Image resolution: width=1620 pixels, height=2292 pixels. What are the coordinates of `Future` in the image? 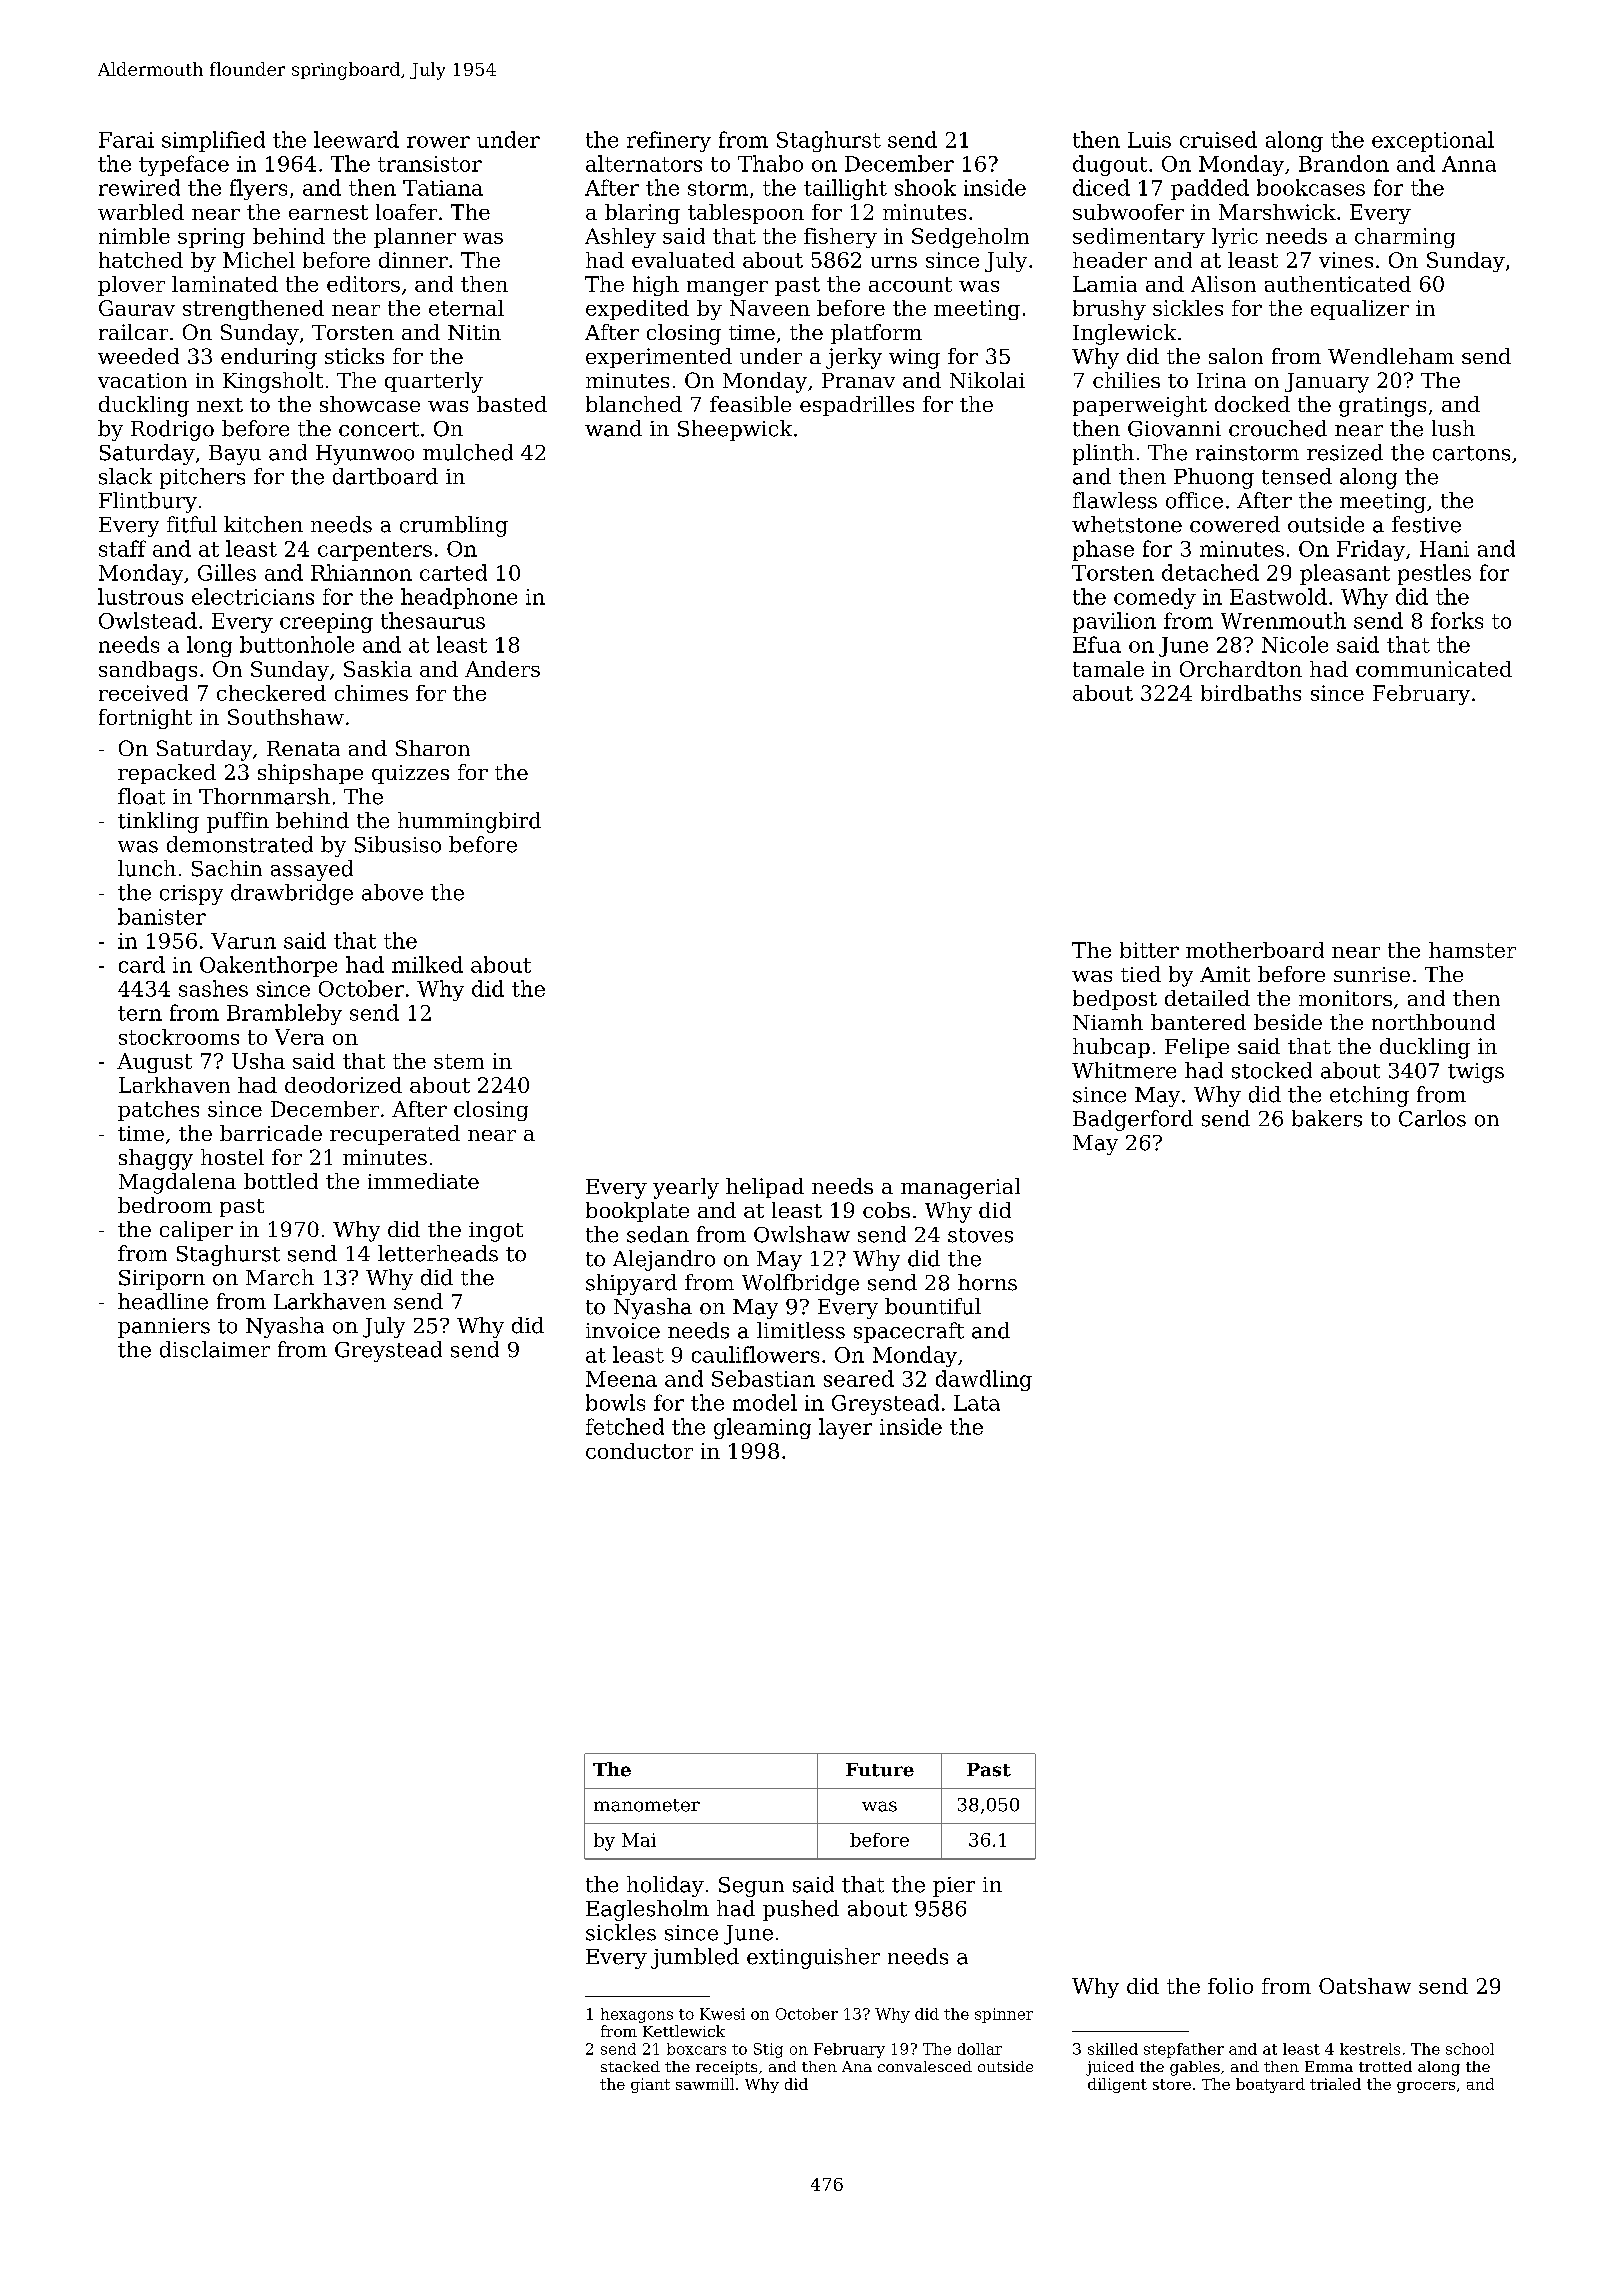 It's located at (880, 1770).
